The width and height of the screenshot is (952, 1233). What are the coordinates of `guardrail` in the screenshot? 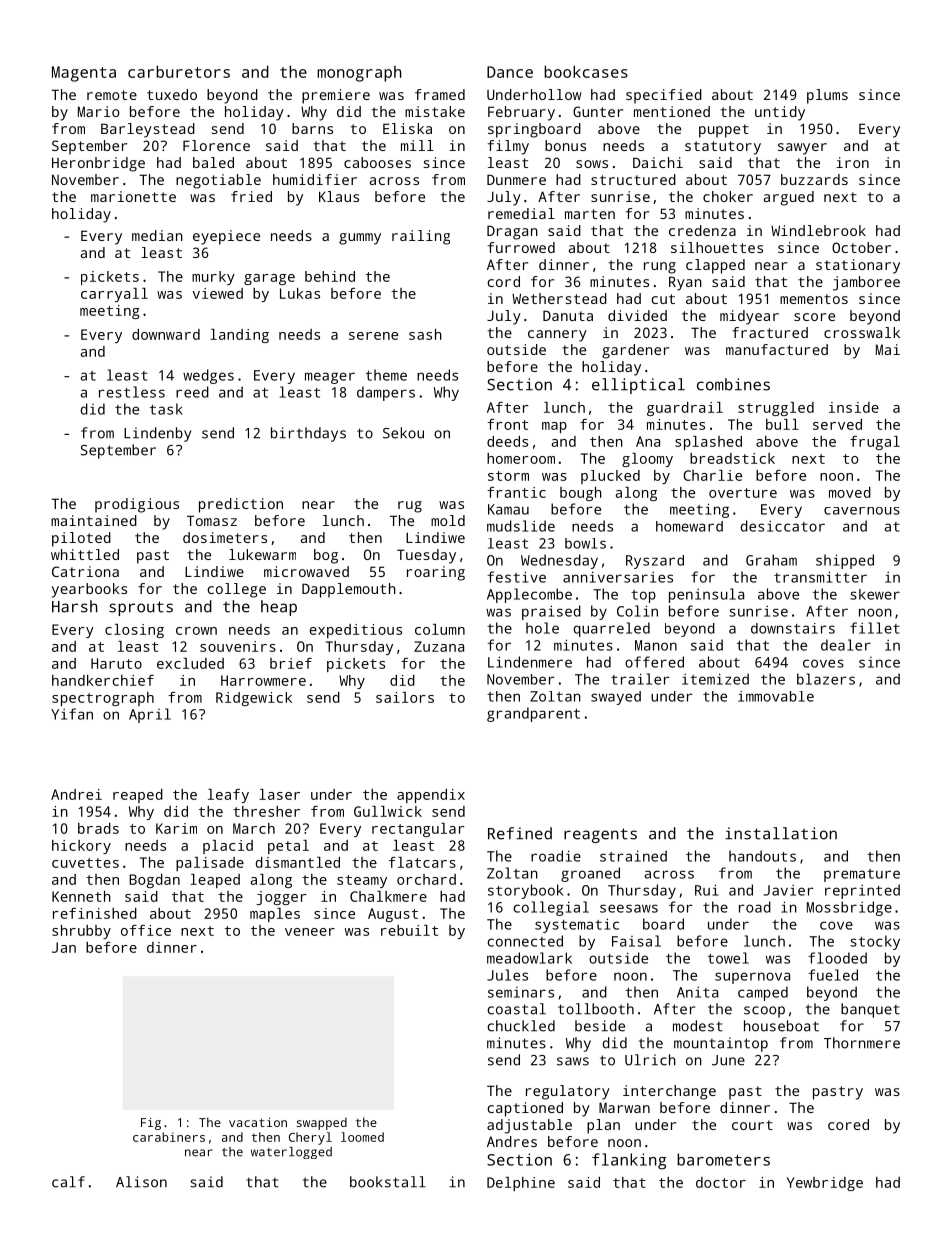 It's located at (685, 409).
